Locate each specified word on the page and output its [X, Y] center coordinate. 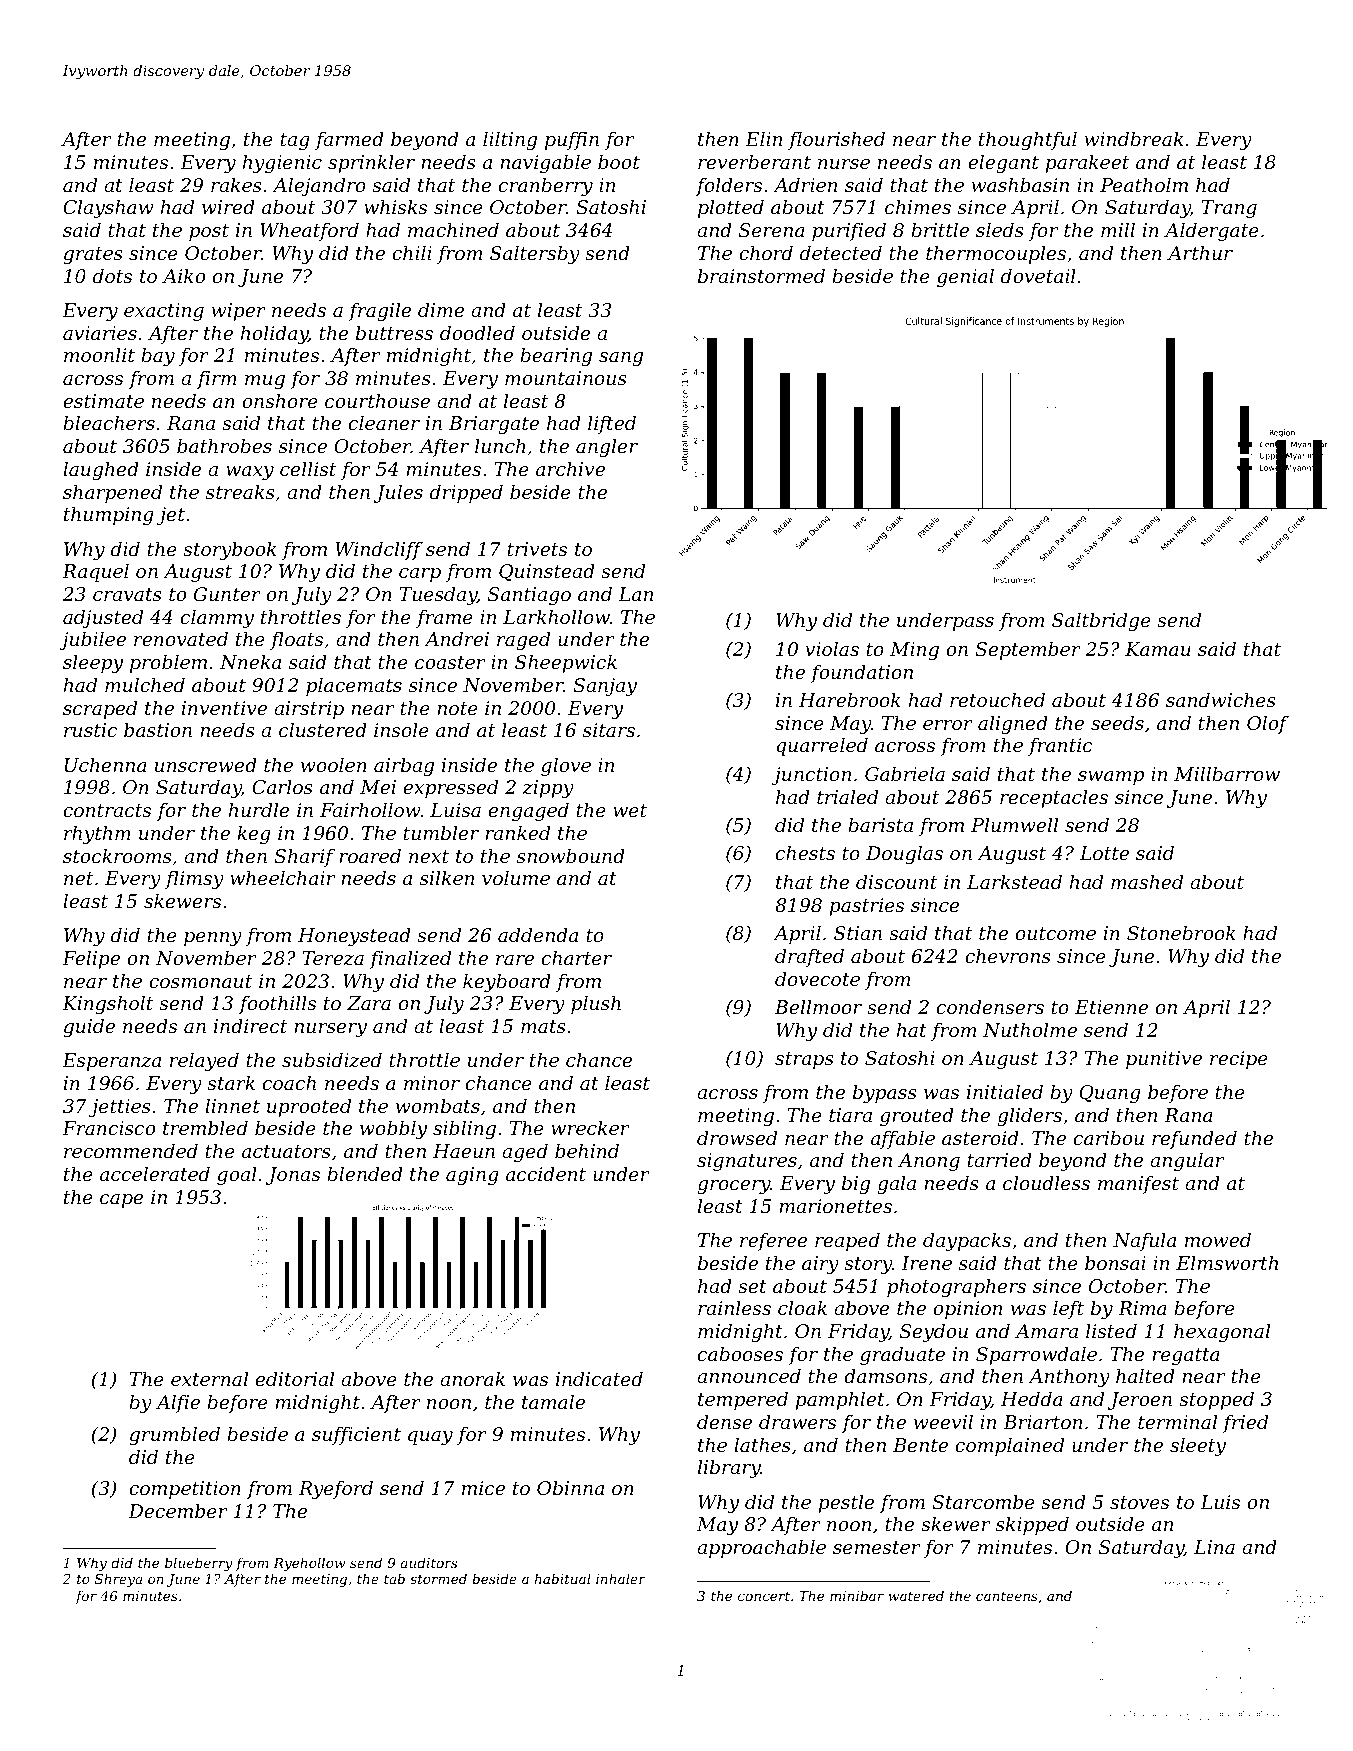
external [209, 1378]
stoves [1139, 1502]
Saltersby [535, 254]
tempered [743, 1400]
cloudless [1046, 1182]
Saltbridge [1101, 621]
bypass [885, 1093]
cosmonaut [200, 981]
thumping [109, 515]
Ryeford [336, 1489]
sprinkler [371, 163]
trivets [537, 549]
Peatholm [1144, 184]
